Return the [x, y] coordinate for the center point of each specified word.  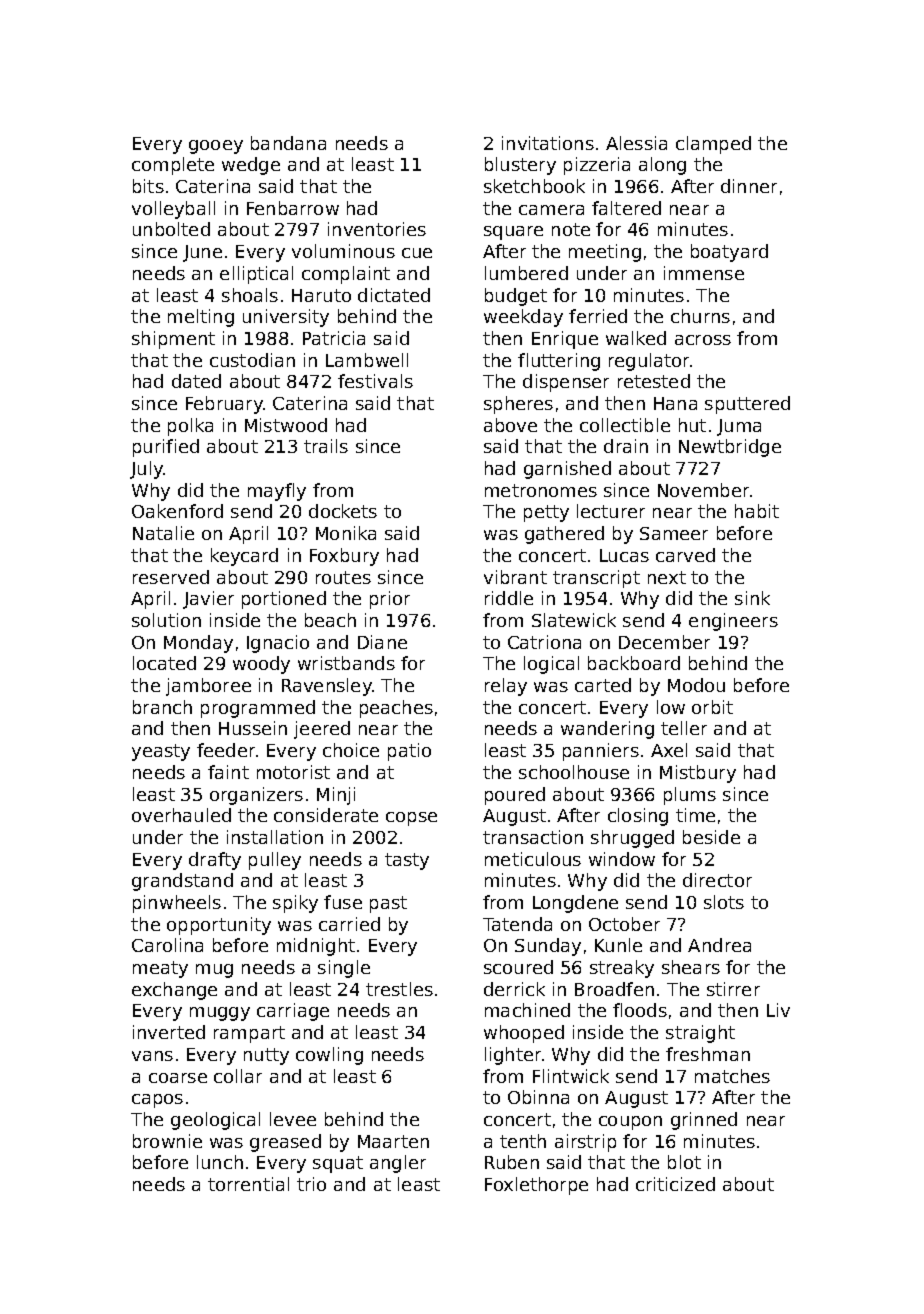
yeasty [161, 752]
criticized [675, 1184]
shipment [173, 340]
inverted [169, 1032]
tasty [407, 861]
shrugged [632, 839]
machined [527, 1010]
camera [551, 210]
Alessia [636, 143]
